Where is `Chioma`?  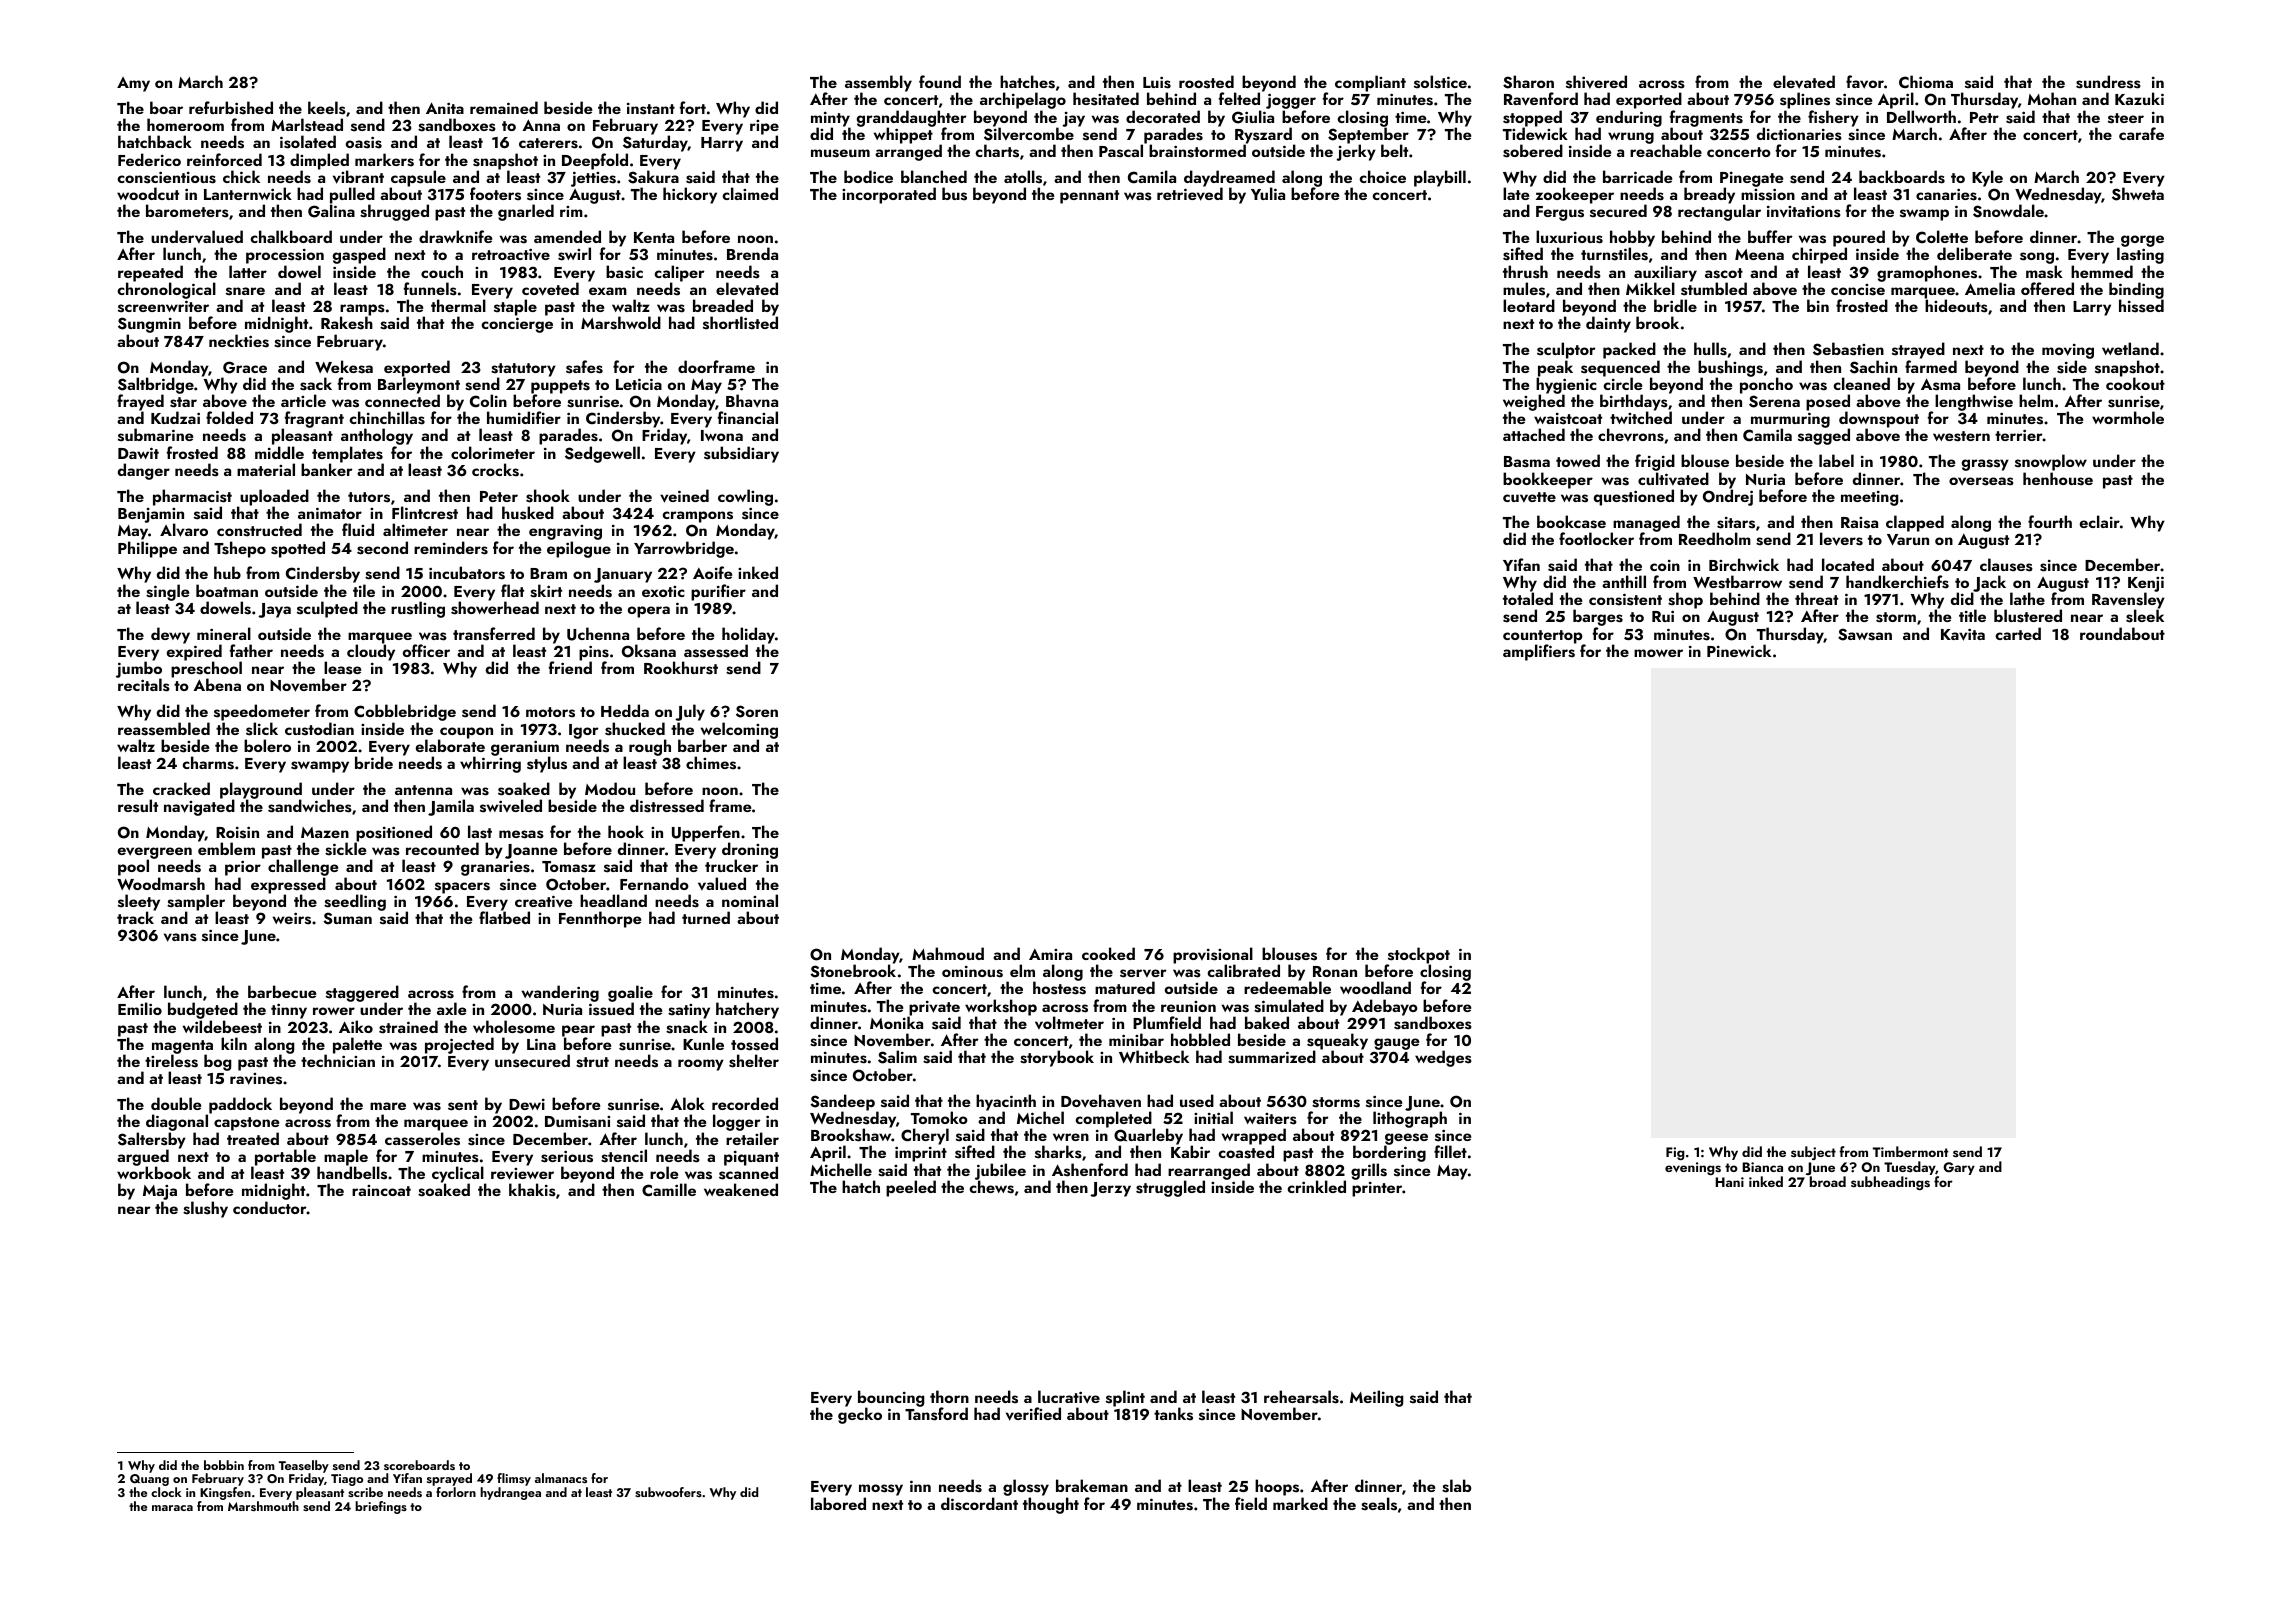
Chioma is located at coordinates (1926, 81).
